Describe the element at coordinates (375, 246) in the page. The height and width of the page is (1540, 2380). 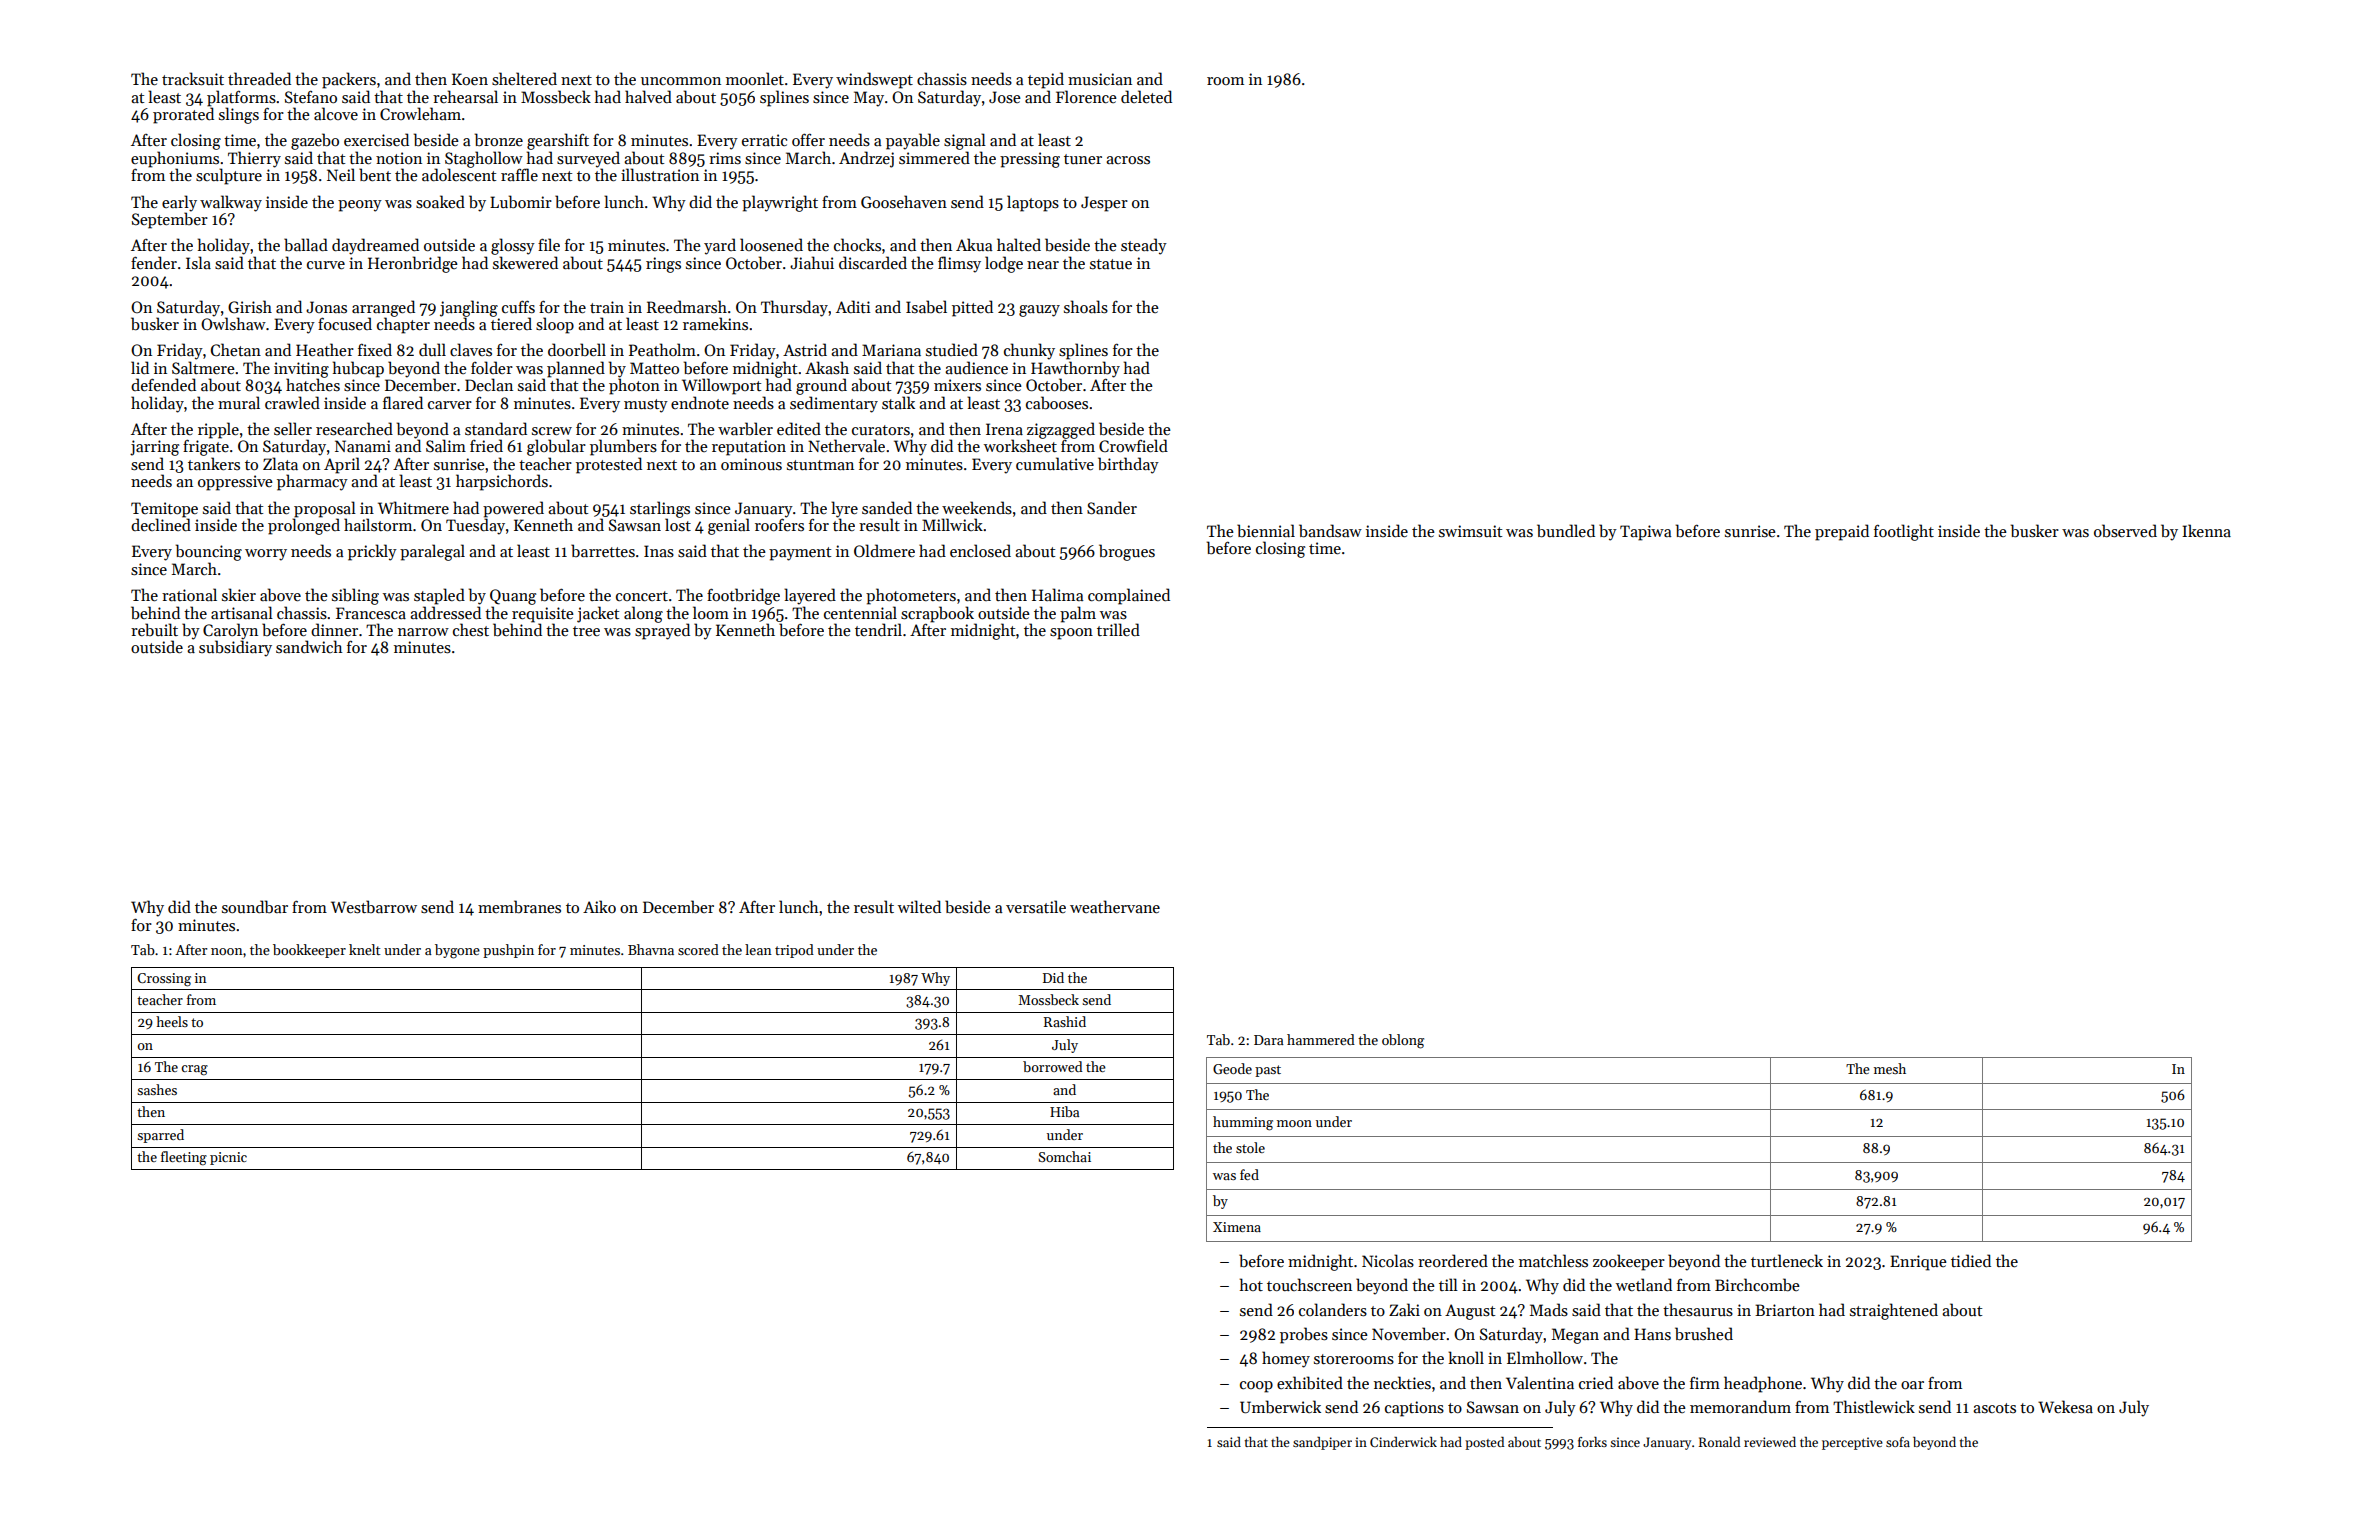
I see `daydreamed` at that location.
